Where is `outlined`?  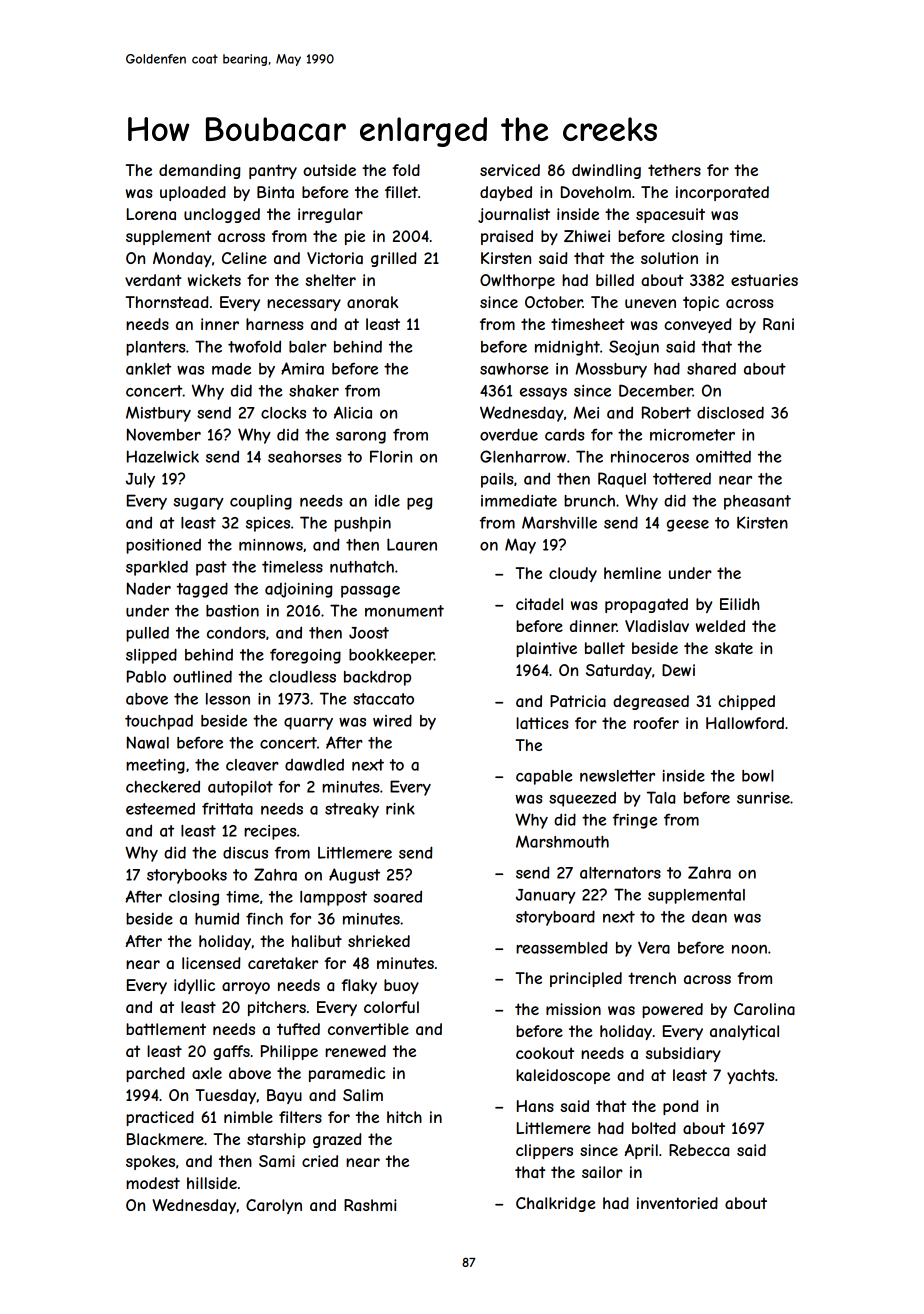 outlined is located at coordinates (202, 676).
